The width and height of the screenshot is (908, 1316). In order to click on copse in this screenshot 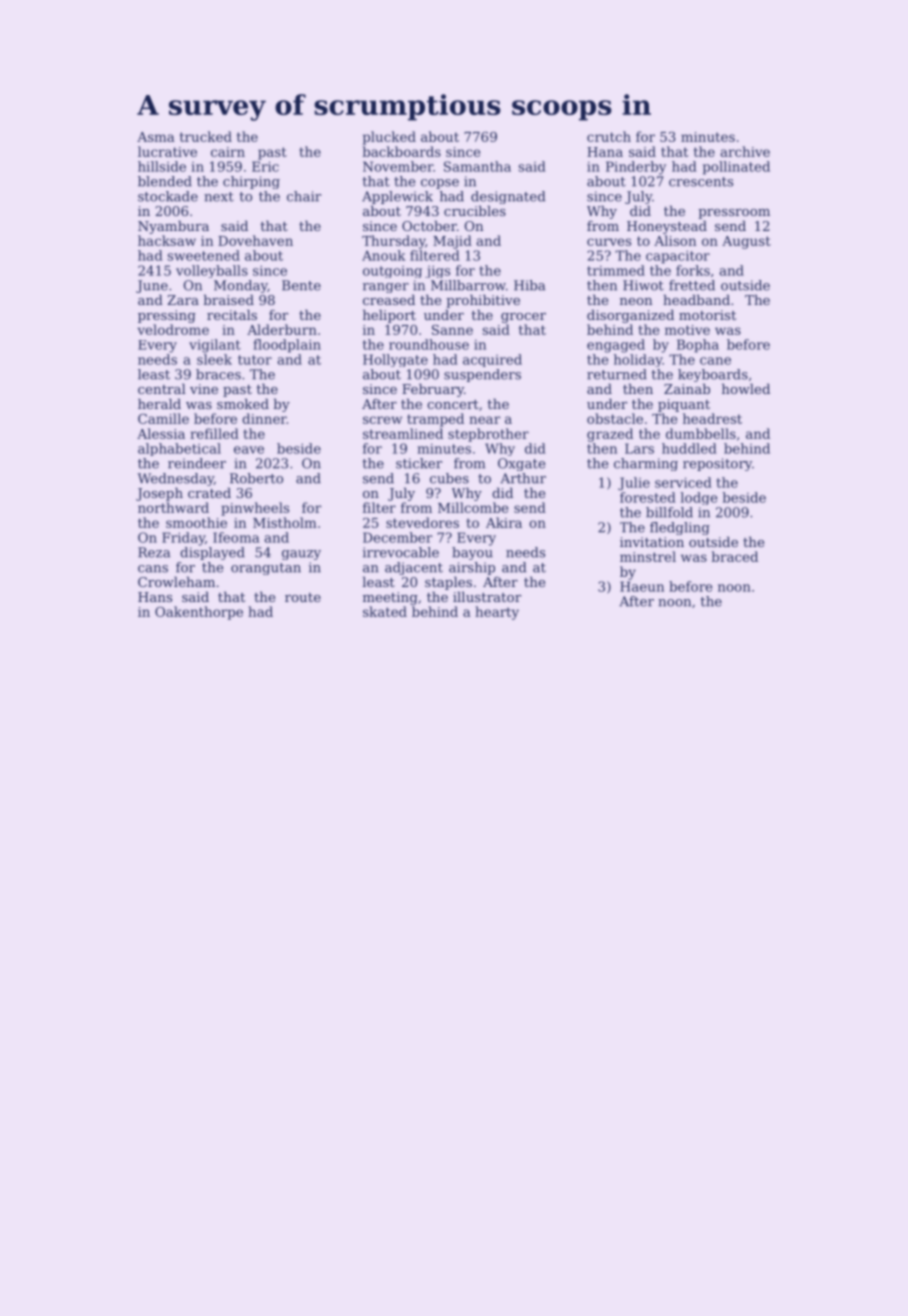, I will do `click(440, 184)`.
